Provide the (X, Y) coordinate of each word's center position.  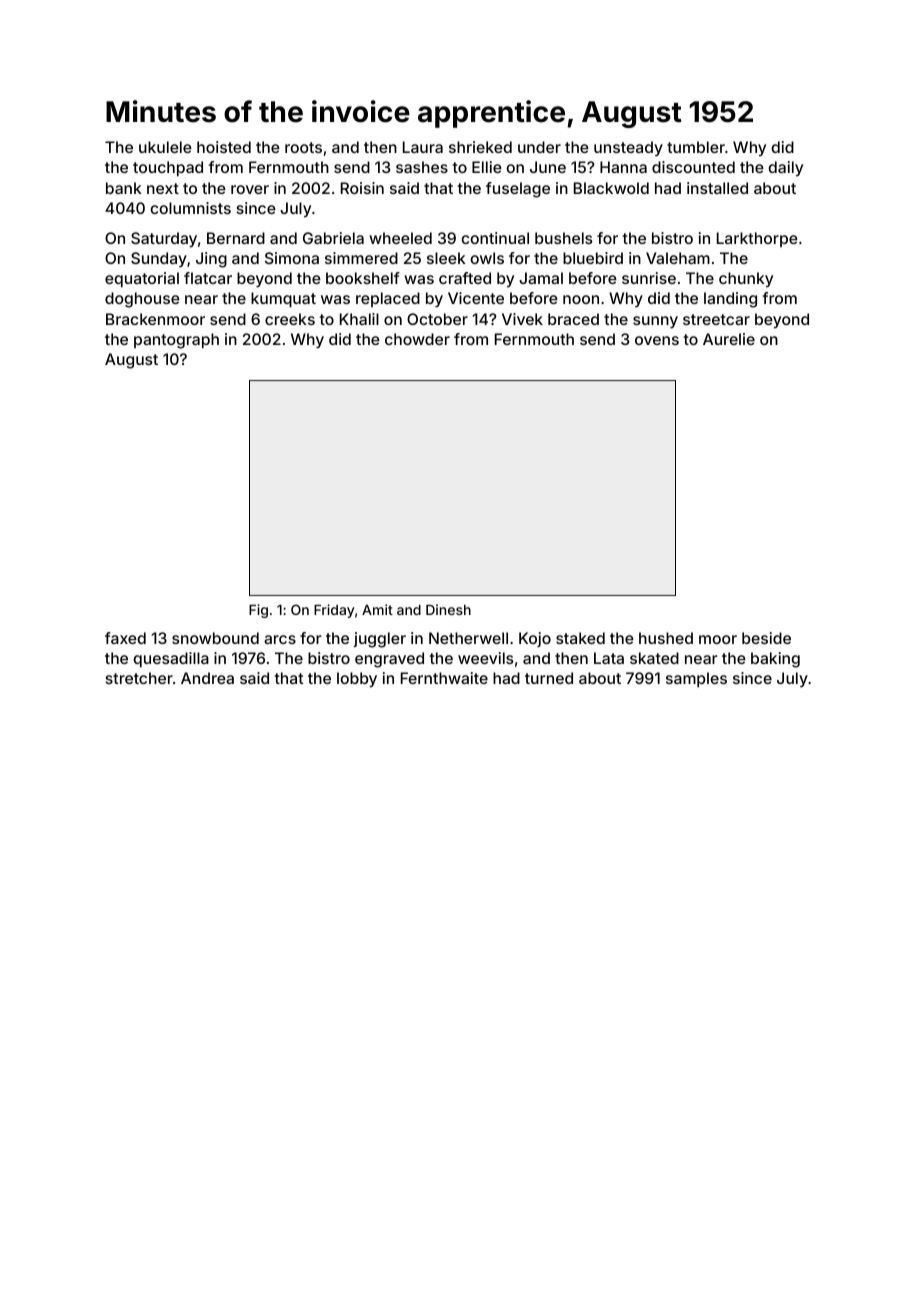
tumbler (696, 147)
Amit (377, 609)
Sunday (159, 260)
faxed (125, 638)
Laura (423, 147)
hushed (666, 638)
